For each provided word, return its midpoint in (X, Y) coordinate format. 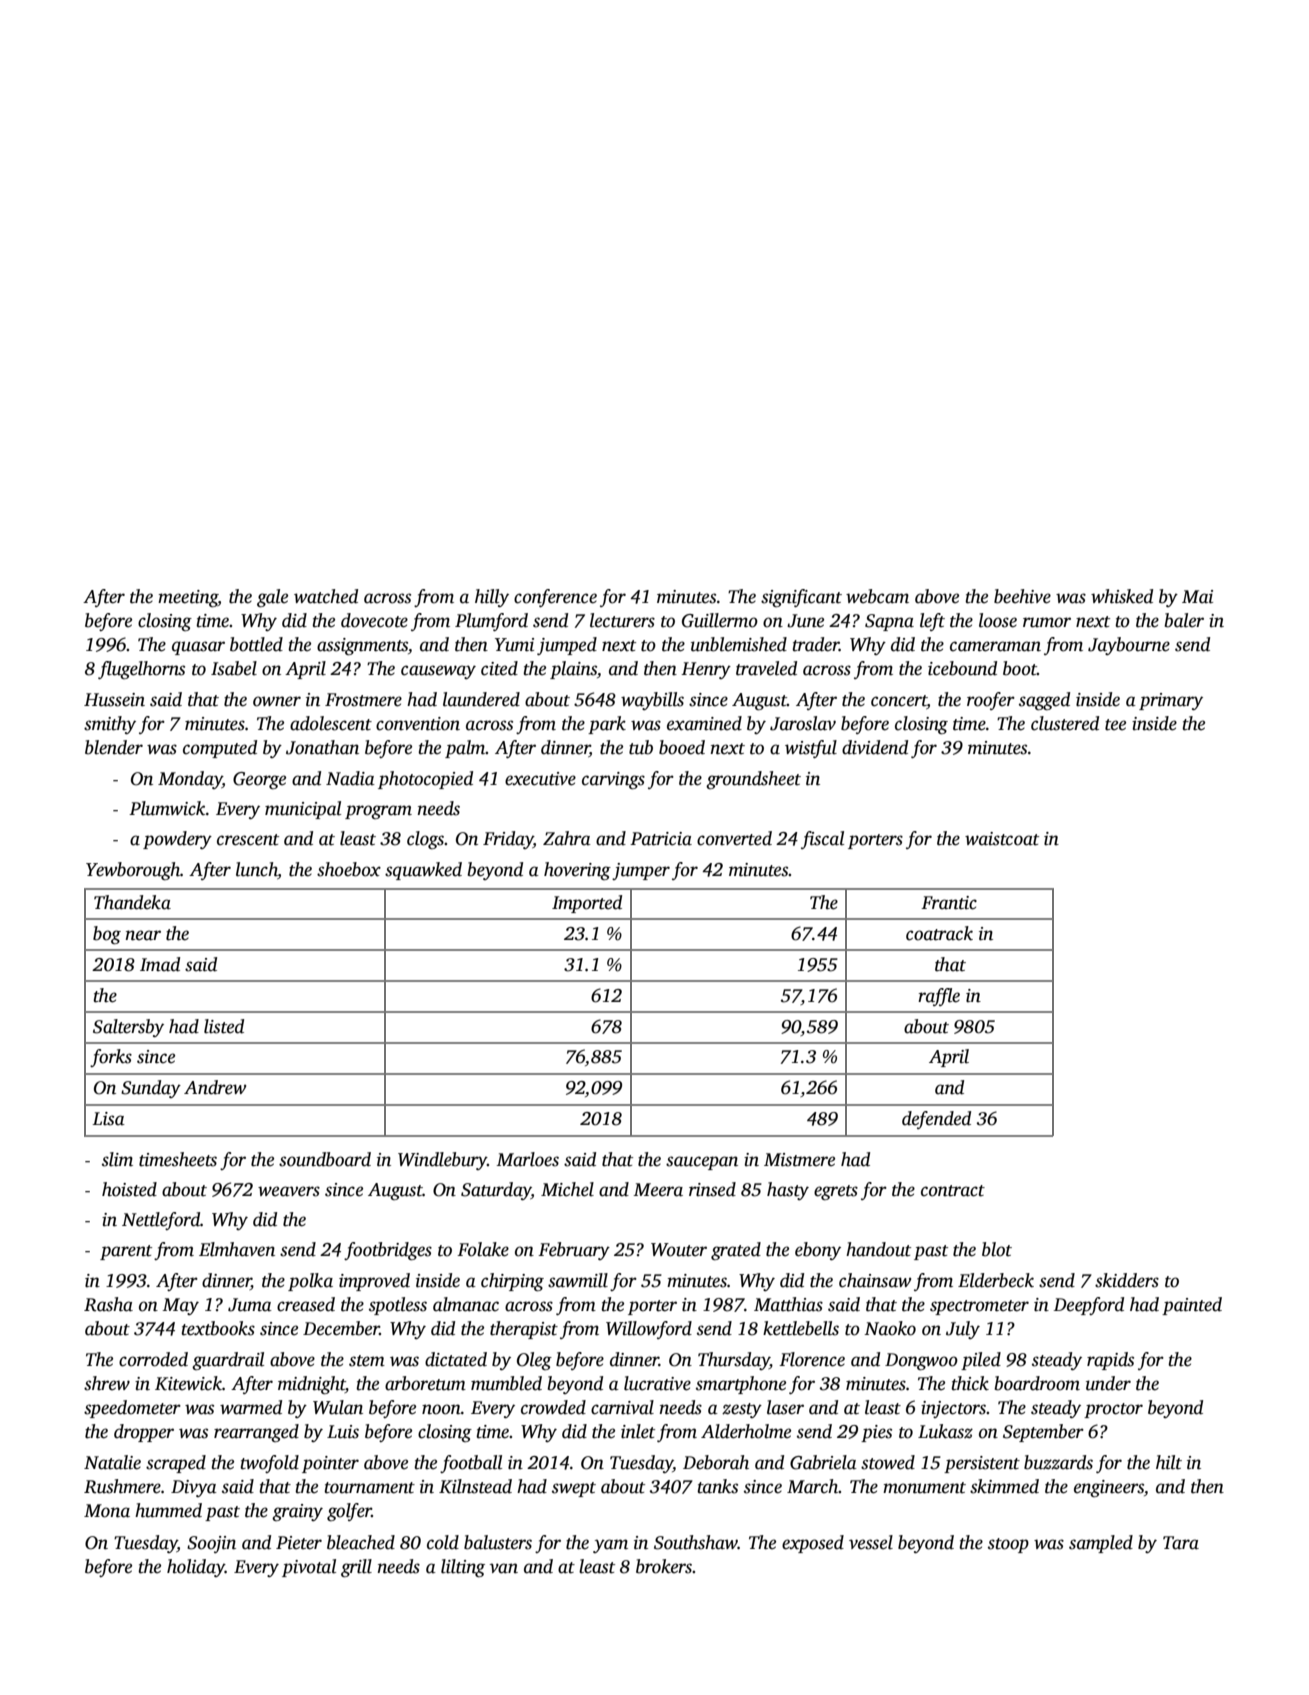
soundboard (325, 1159)
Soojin (211, 1544)
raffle (939, 997)
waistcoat (1002, 839)
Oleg (534, 1361)
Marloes (527, 1159)
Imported (587, 904)
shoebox (349, 869)
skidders (1127, 1280)
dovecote (374, 620)
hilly (492, 598)
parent (126, 1252)
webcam (877, 596)
